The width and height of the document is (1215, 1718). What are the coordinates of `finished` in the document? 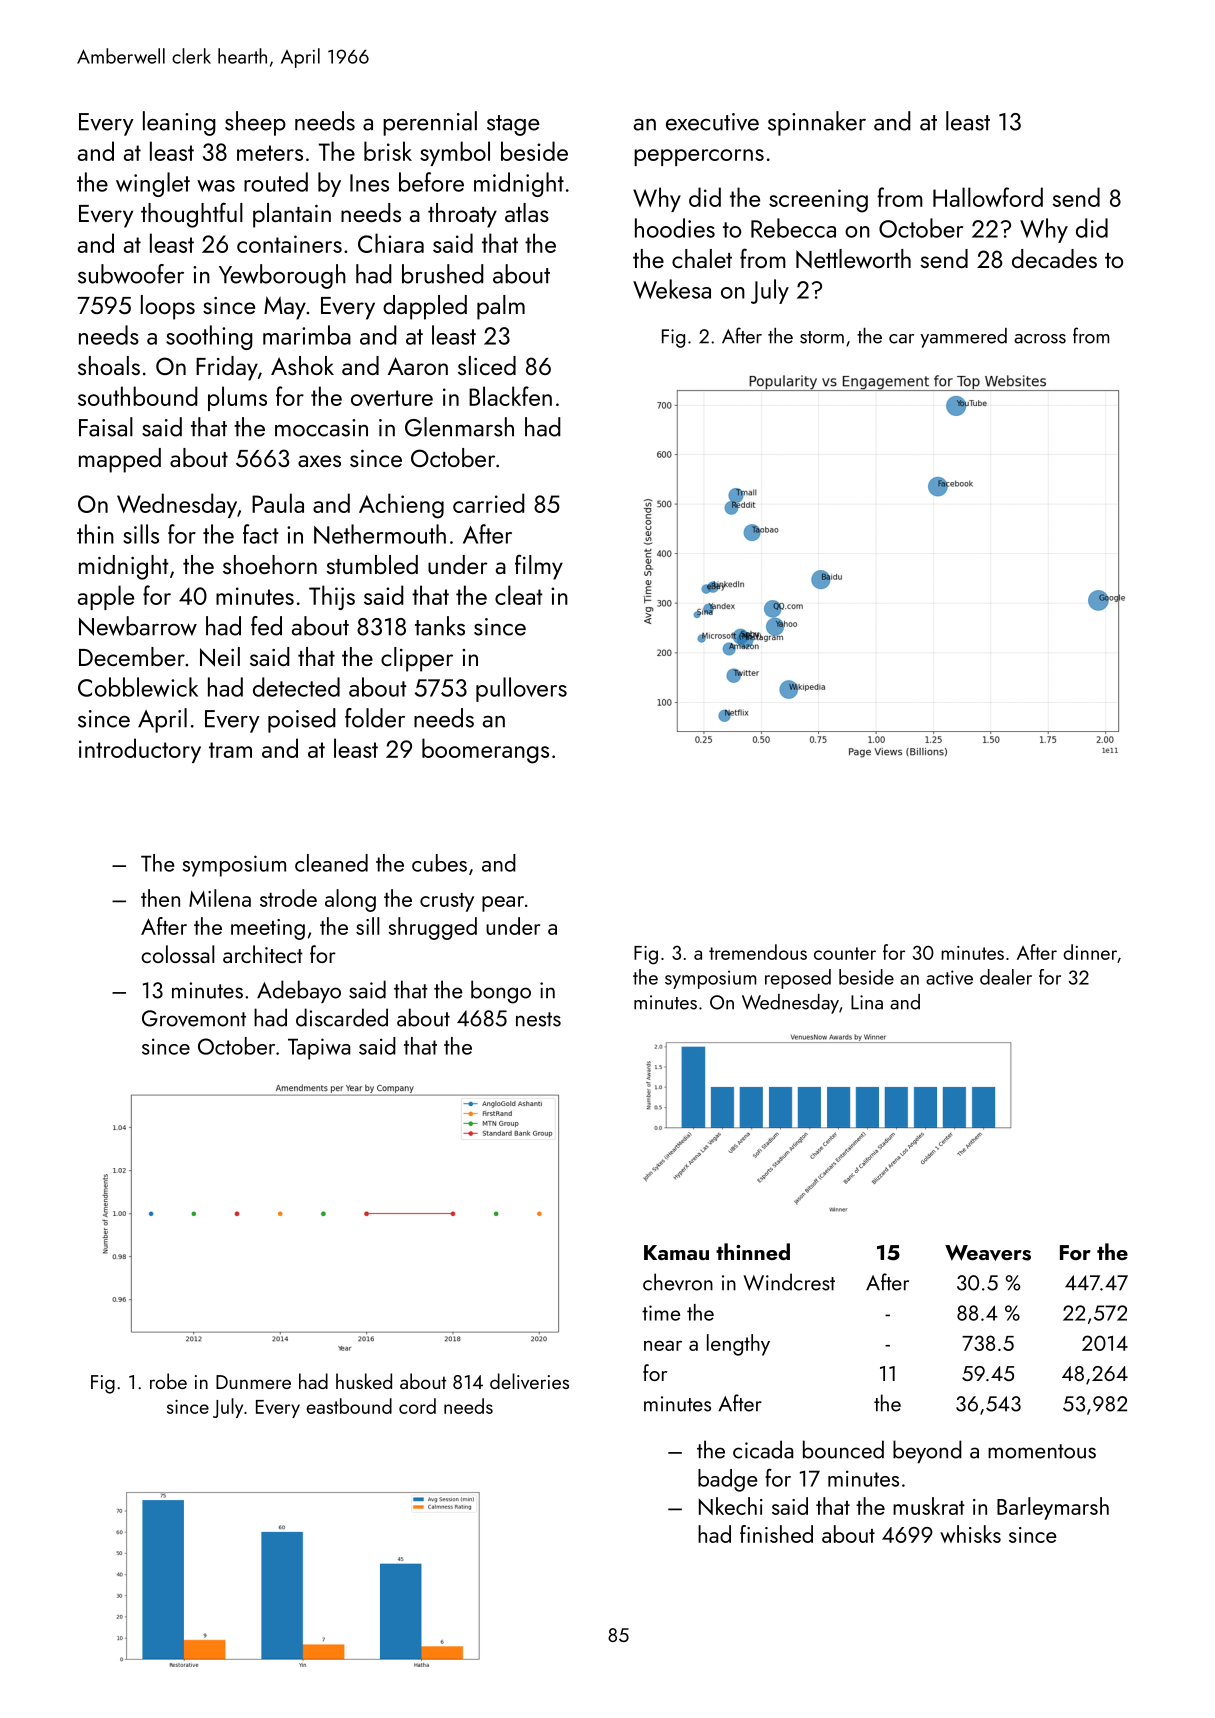 It's located at (776, 1534).
